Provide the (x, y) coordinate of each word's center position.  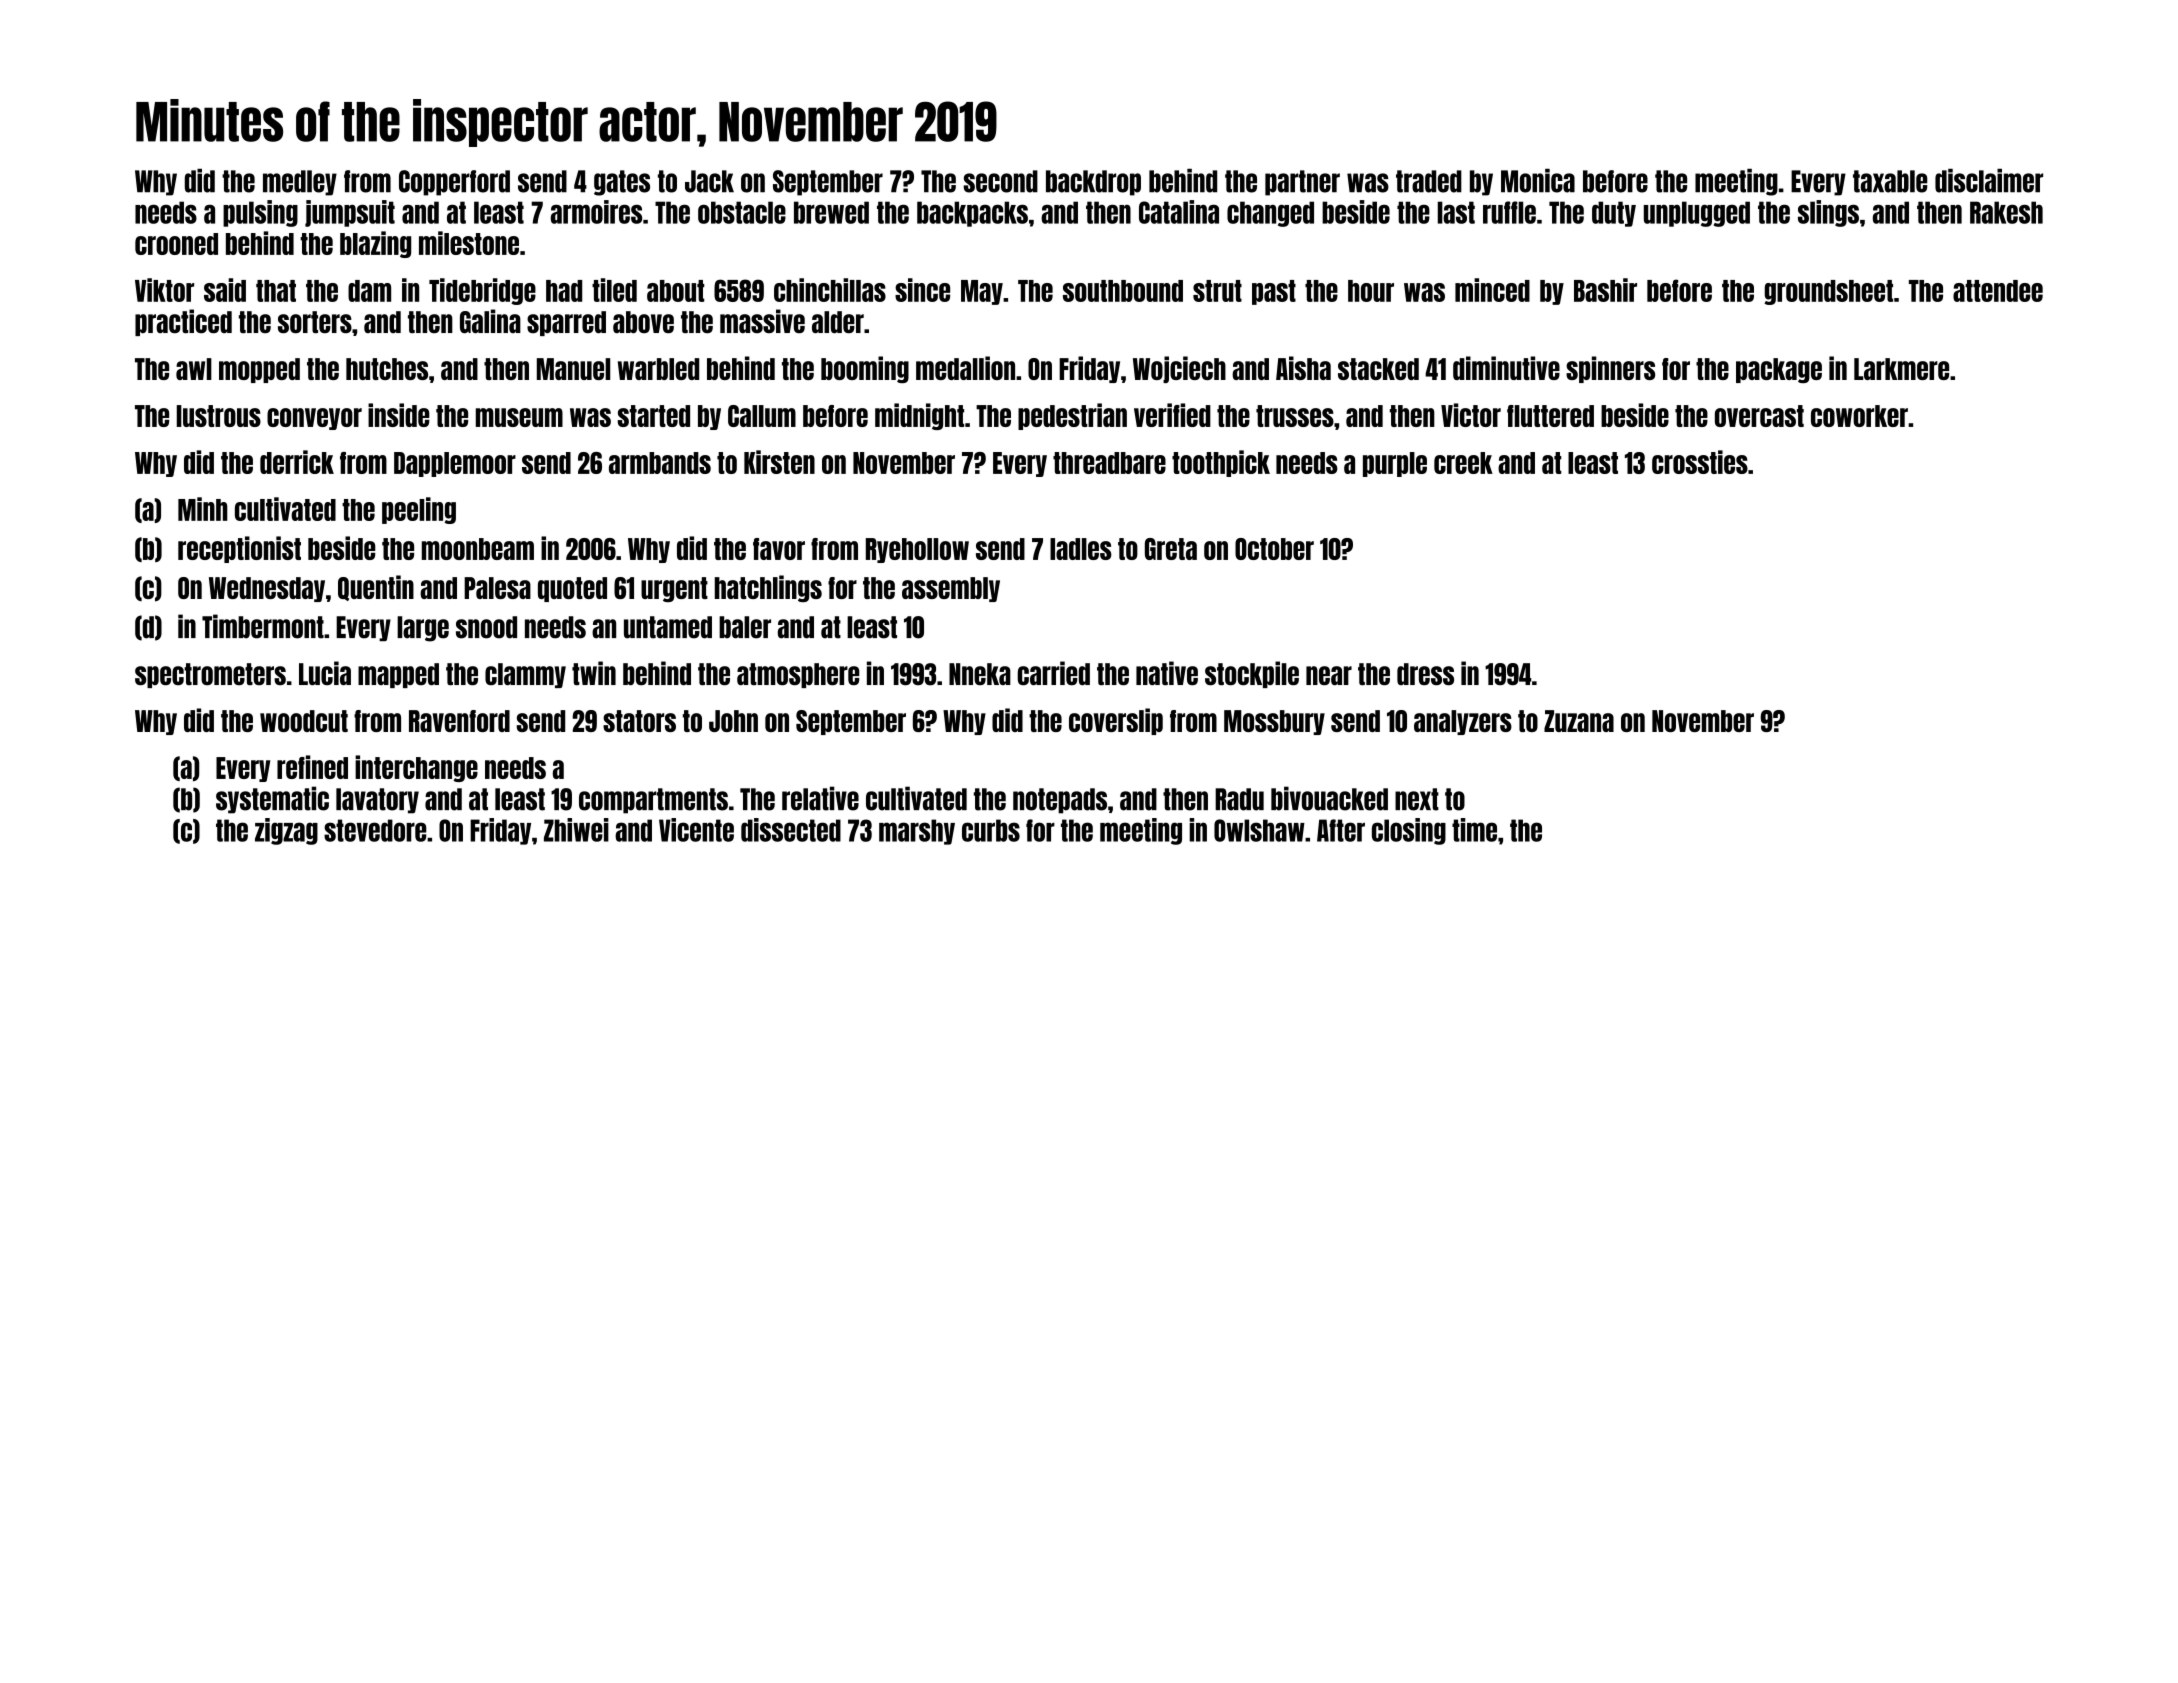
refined (312, 767)
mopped (259, 370)
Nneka (980, 674)
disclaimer (1989, 181)
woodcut (304, 721)
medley (300, 183)
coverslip (1116, 721)
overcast (1759, 416)
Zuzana (1579, 721)
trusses (1295, 416)
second (1000, 181)
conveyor (314, 419)
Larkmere (1901, 369)
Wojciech (1179, 369)
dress (1425, 674)
